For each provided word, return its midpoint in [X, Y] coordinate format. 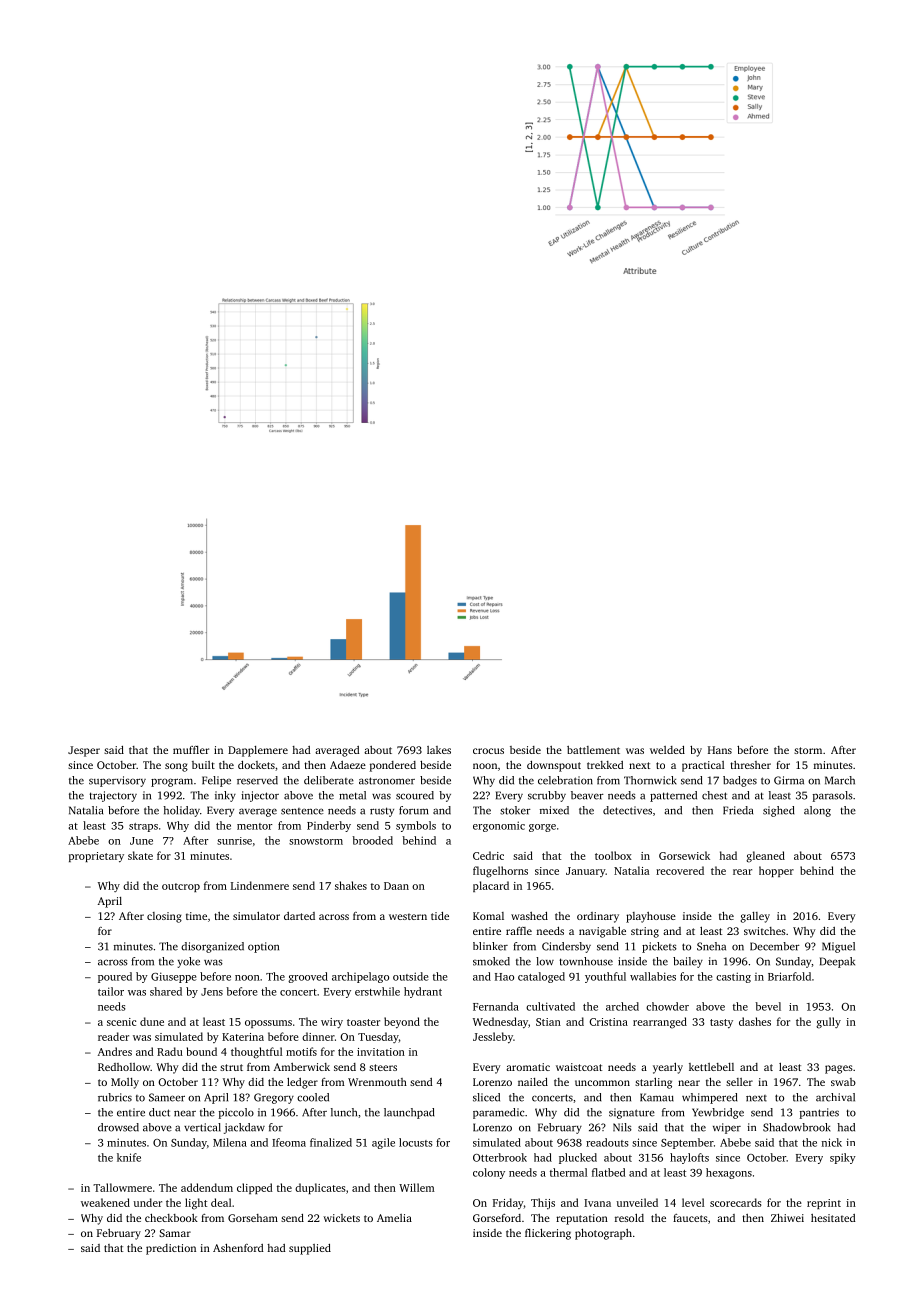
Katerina [243, 1037]
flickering [548, 1234]
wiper [727, 1128]
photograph [603, 1234]
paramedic [498, 1113]
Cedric [488, 855]
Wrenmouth [377, 1082]
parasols [833, 796]
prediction [171, 1249]
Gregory [274, 1098]
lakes [439, 750]
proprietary [96, 857]
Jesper [84, 751]
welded [667, 750]
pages [839, 1069]
